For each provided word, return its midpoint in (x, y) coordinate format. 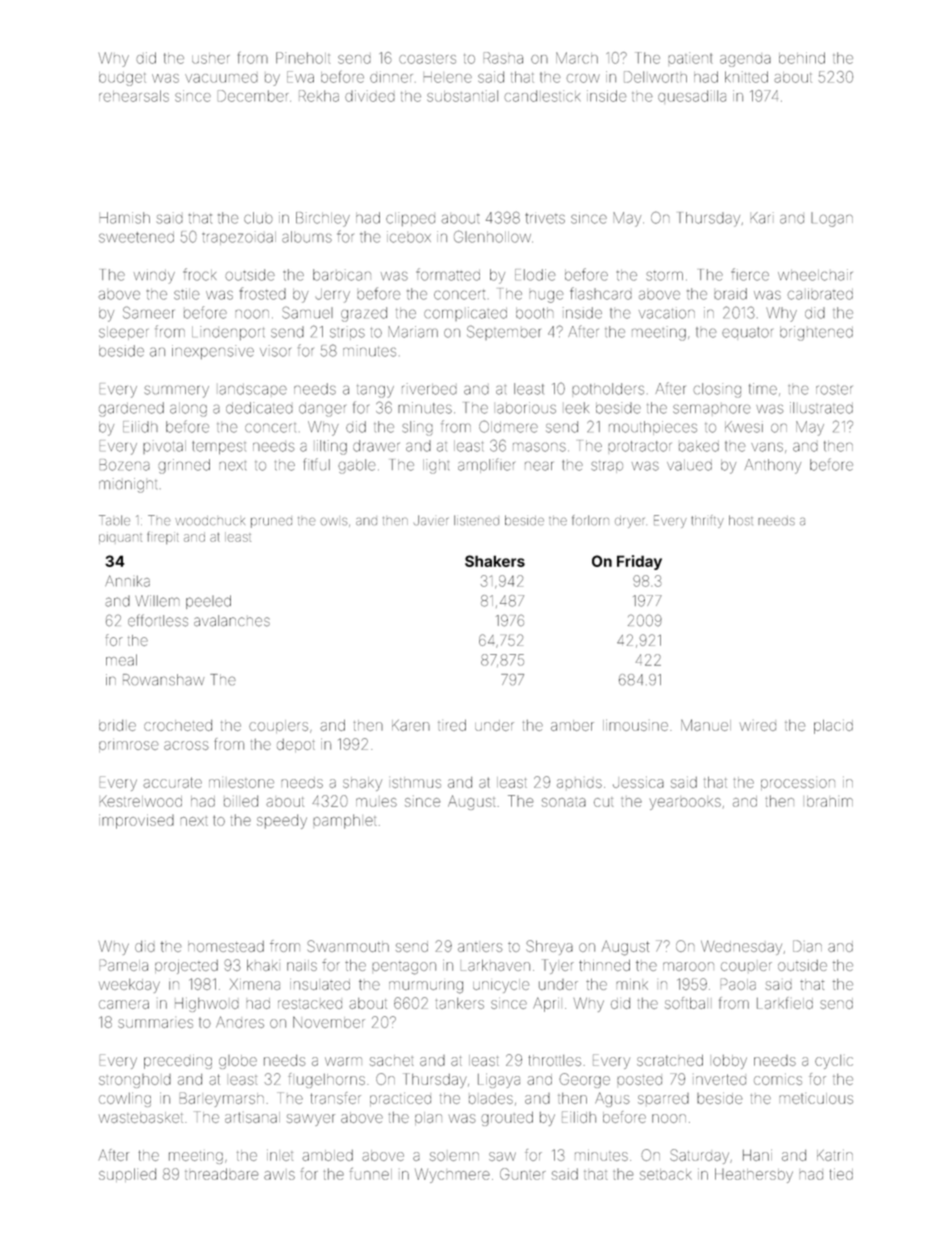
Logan (832, 219)
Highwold (207, 1005)
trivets (545, 218)
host (741, 520)
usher (211, 58)
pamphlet (345, 821)
